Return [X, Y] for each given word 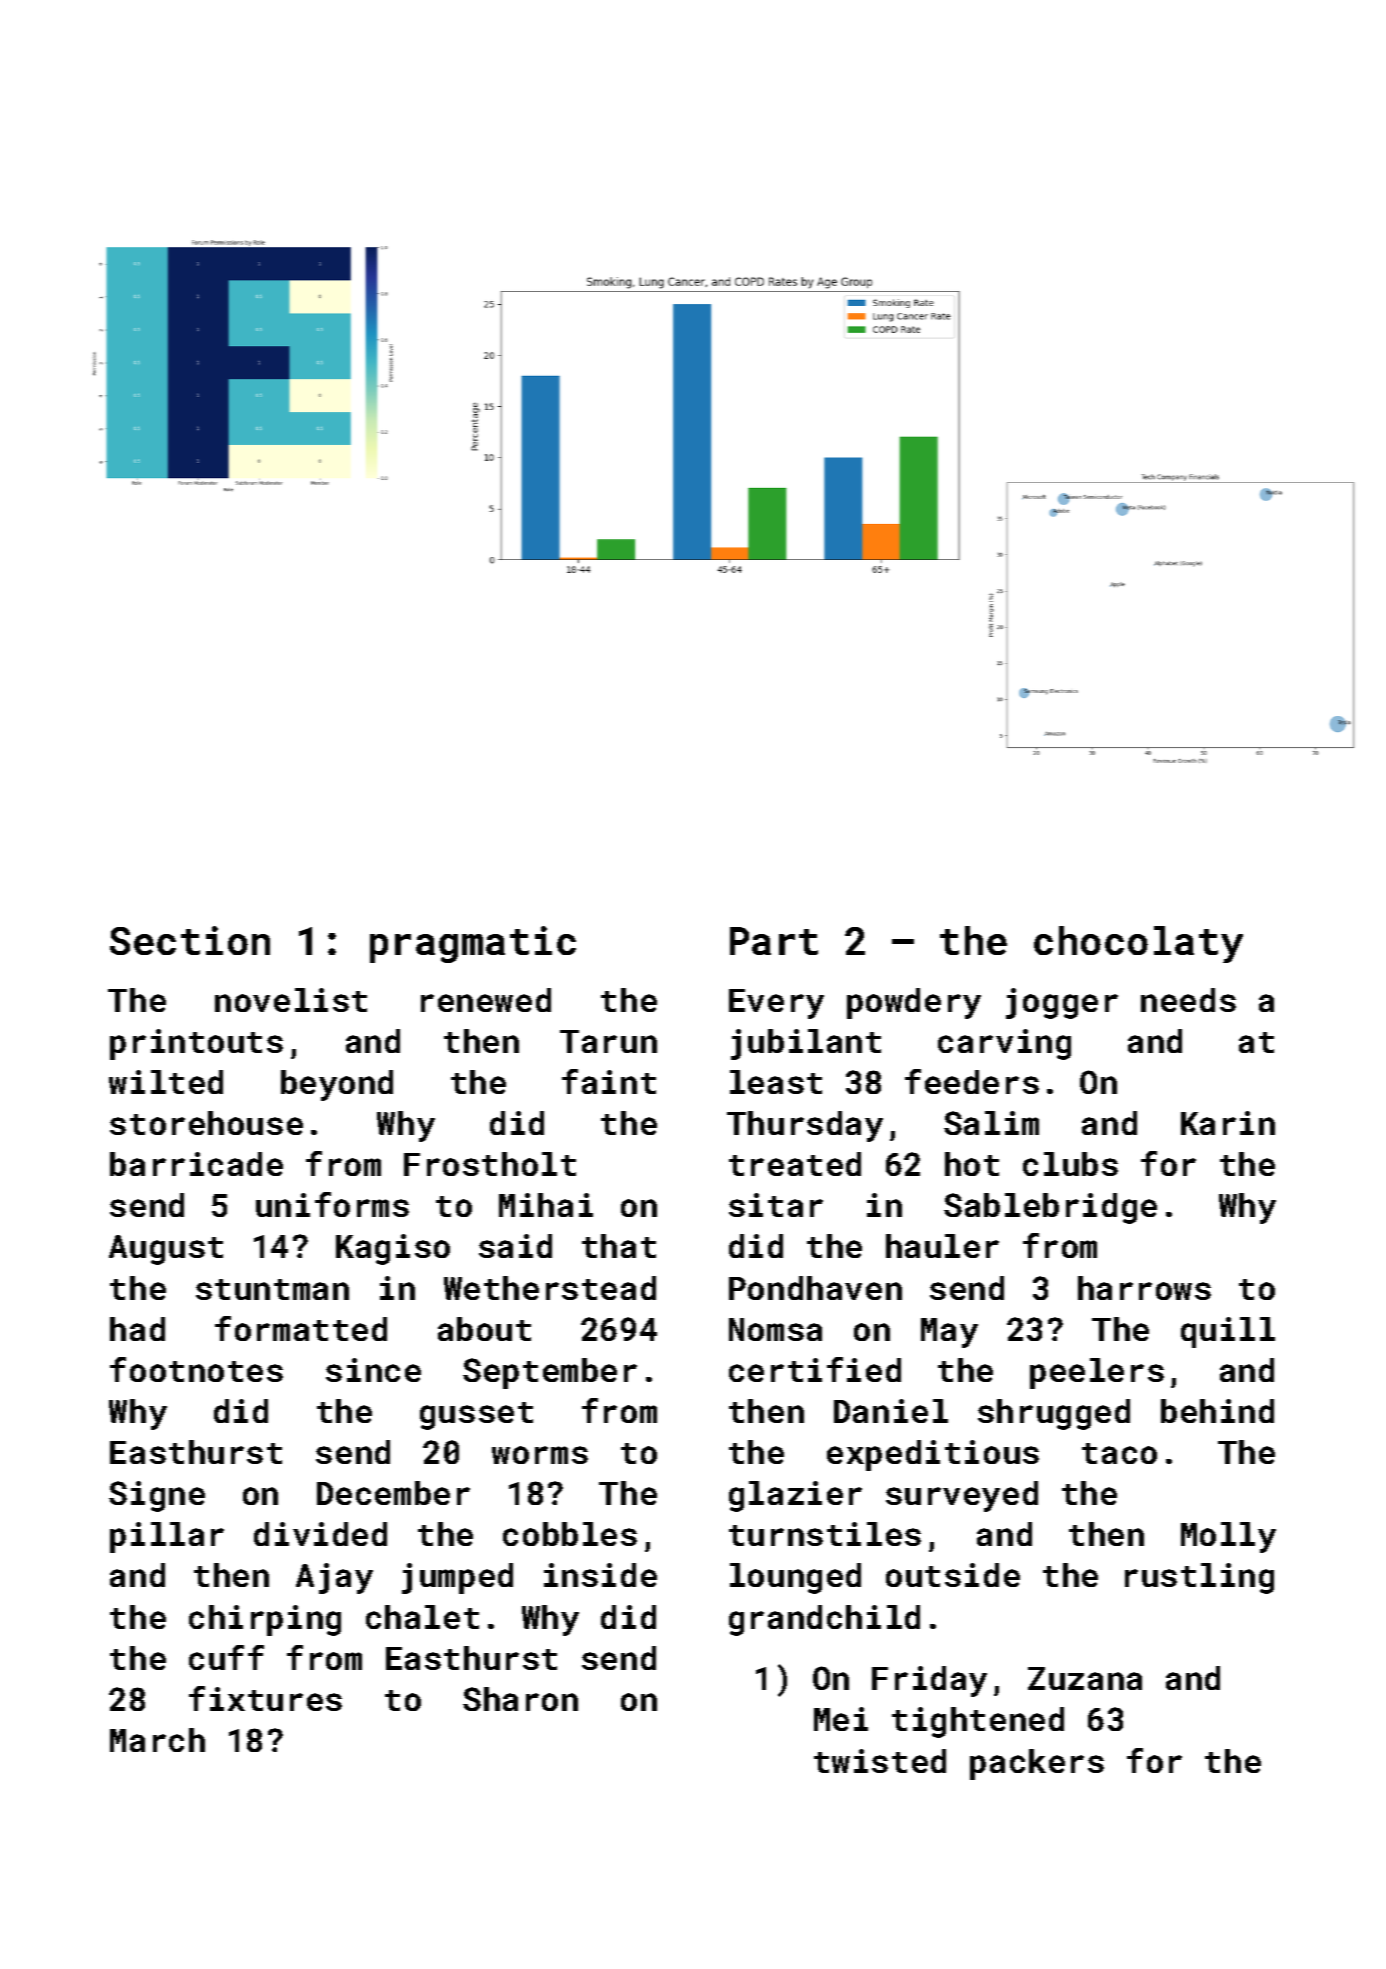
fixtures [265, 1698]
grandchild [824, 1620]
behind [1217, 1411]
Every [776, 1004]
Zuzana [1085, 1678]
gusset [476, 1416]
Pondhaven [815, 1288]
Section [190, 940]
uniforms [332, 1204]
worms [540, 1455]
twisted [880, 1761]
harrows [1144, 1288]
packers [1037, 1764]
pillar [167, 1537]
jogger [1062, 1003]
